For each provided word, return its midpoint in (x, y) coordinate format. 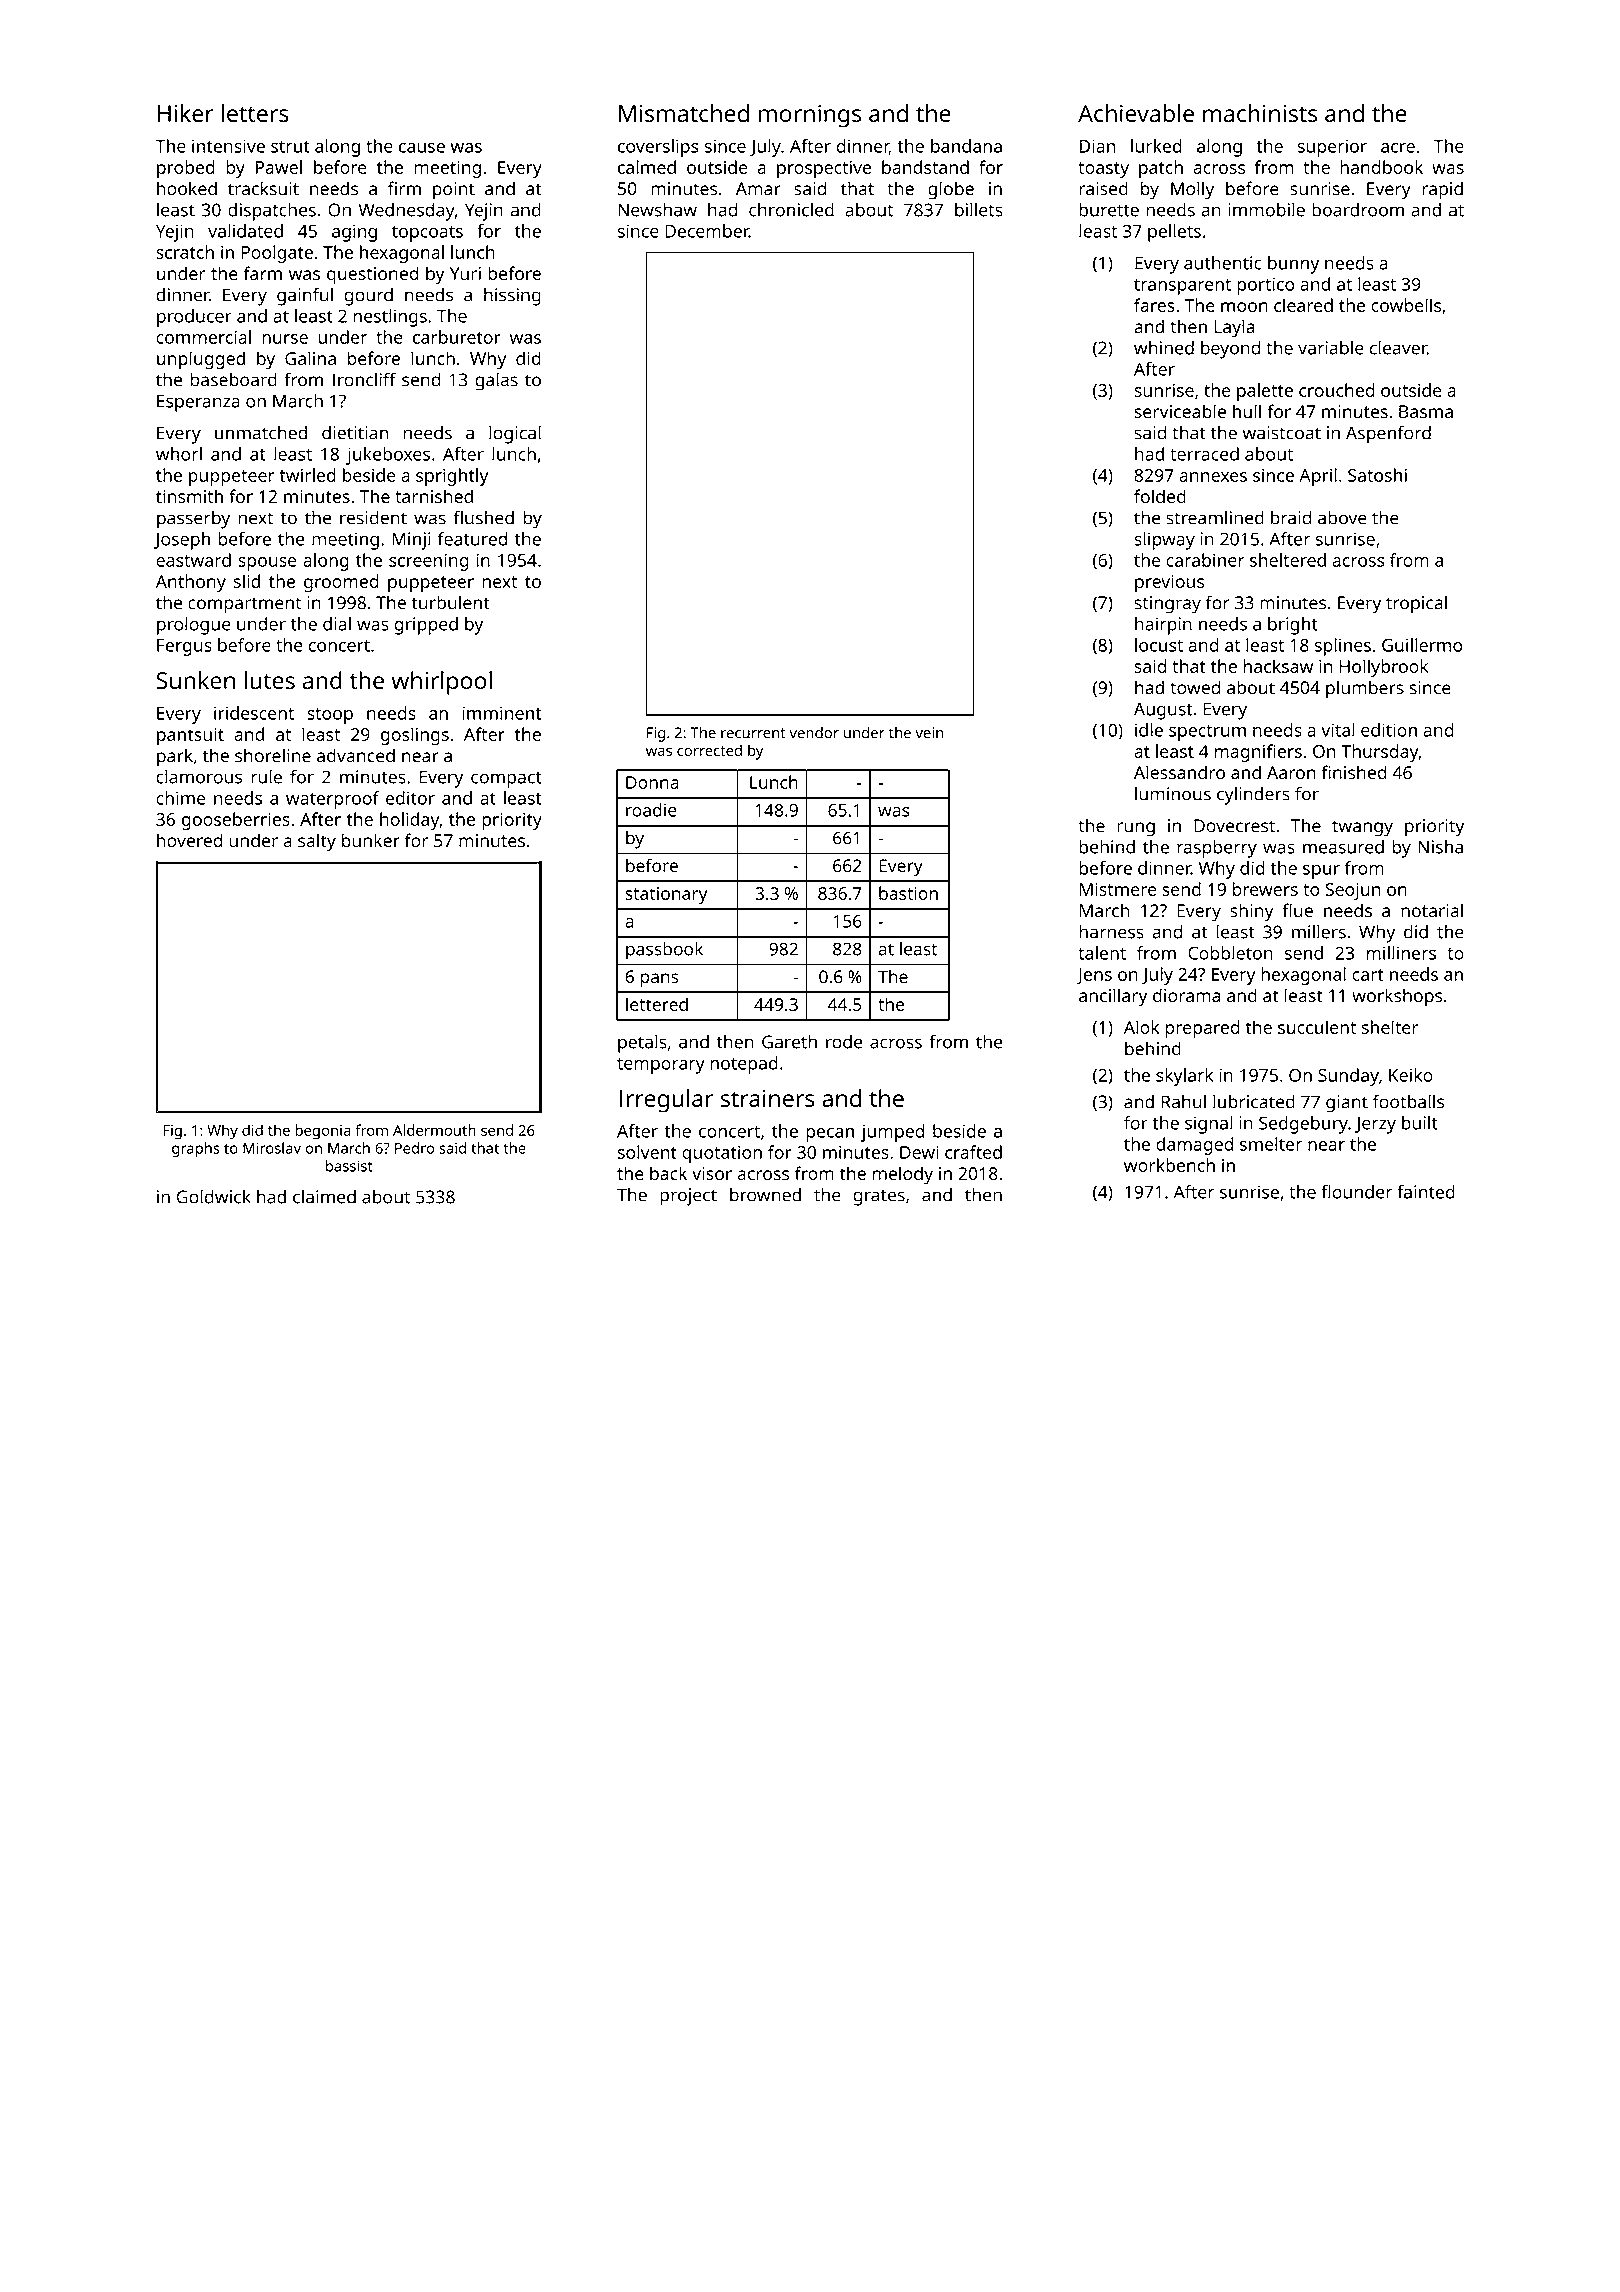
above (1342, 517)
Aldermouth (434, 1130)
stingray (1168, 605)
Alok (1141, 1027)
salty (317, 842)
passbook (664, 951)
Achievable (1136, 113)
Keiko (1411, 1075)
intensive (228, 146)
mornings (810, 116)
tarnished (434, 496)
